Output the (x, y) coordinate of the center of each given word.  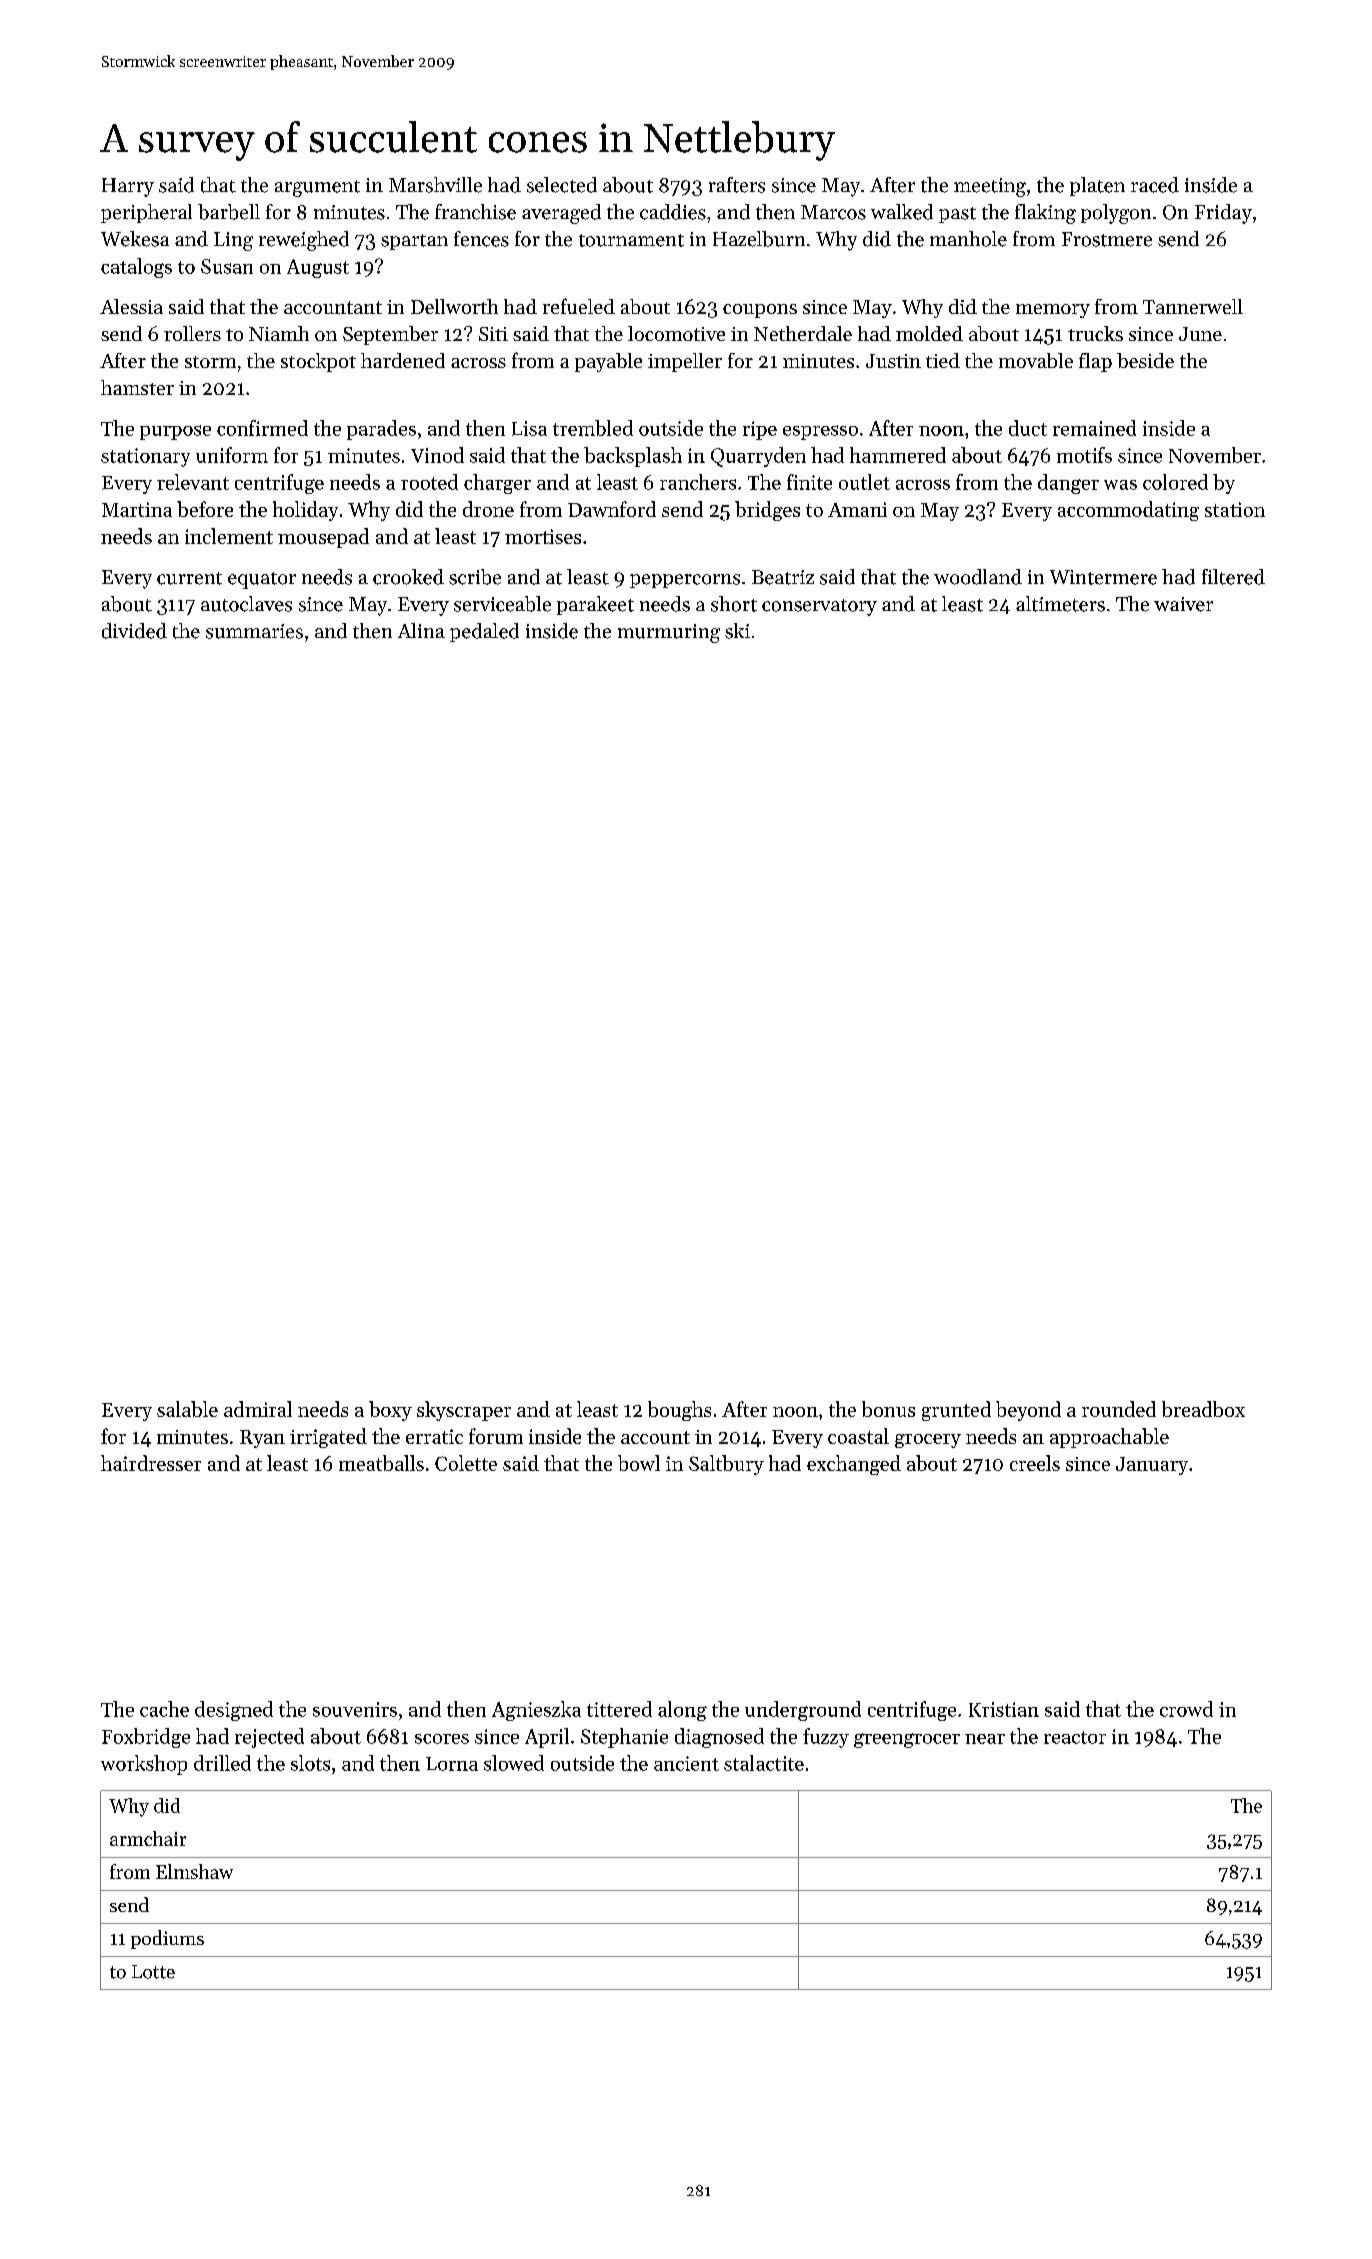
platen (1097, 186)
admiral (258, 1409)
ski (737, 631)
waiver (1183, 604)
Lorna (452, 1764)
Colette (466, 1463)
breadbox (1203, 1409)
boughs (679, 1411)
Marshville (435, 185)
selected (562, 185)
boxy (390, 1411)
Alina (421, 630)
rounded (1119, 1409)
